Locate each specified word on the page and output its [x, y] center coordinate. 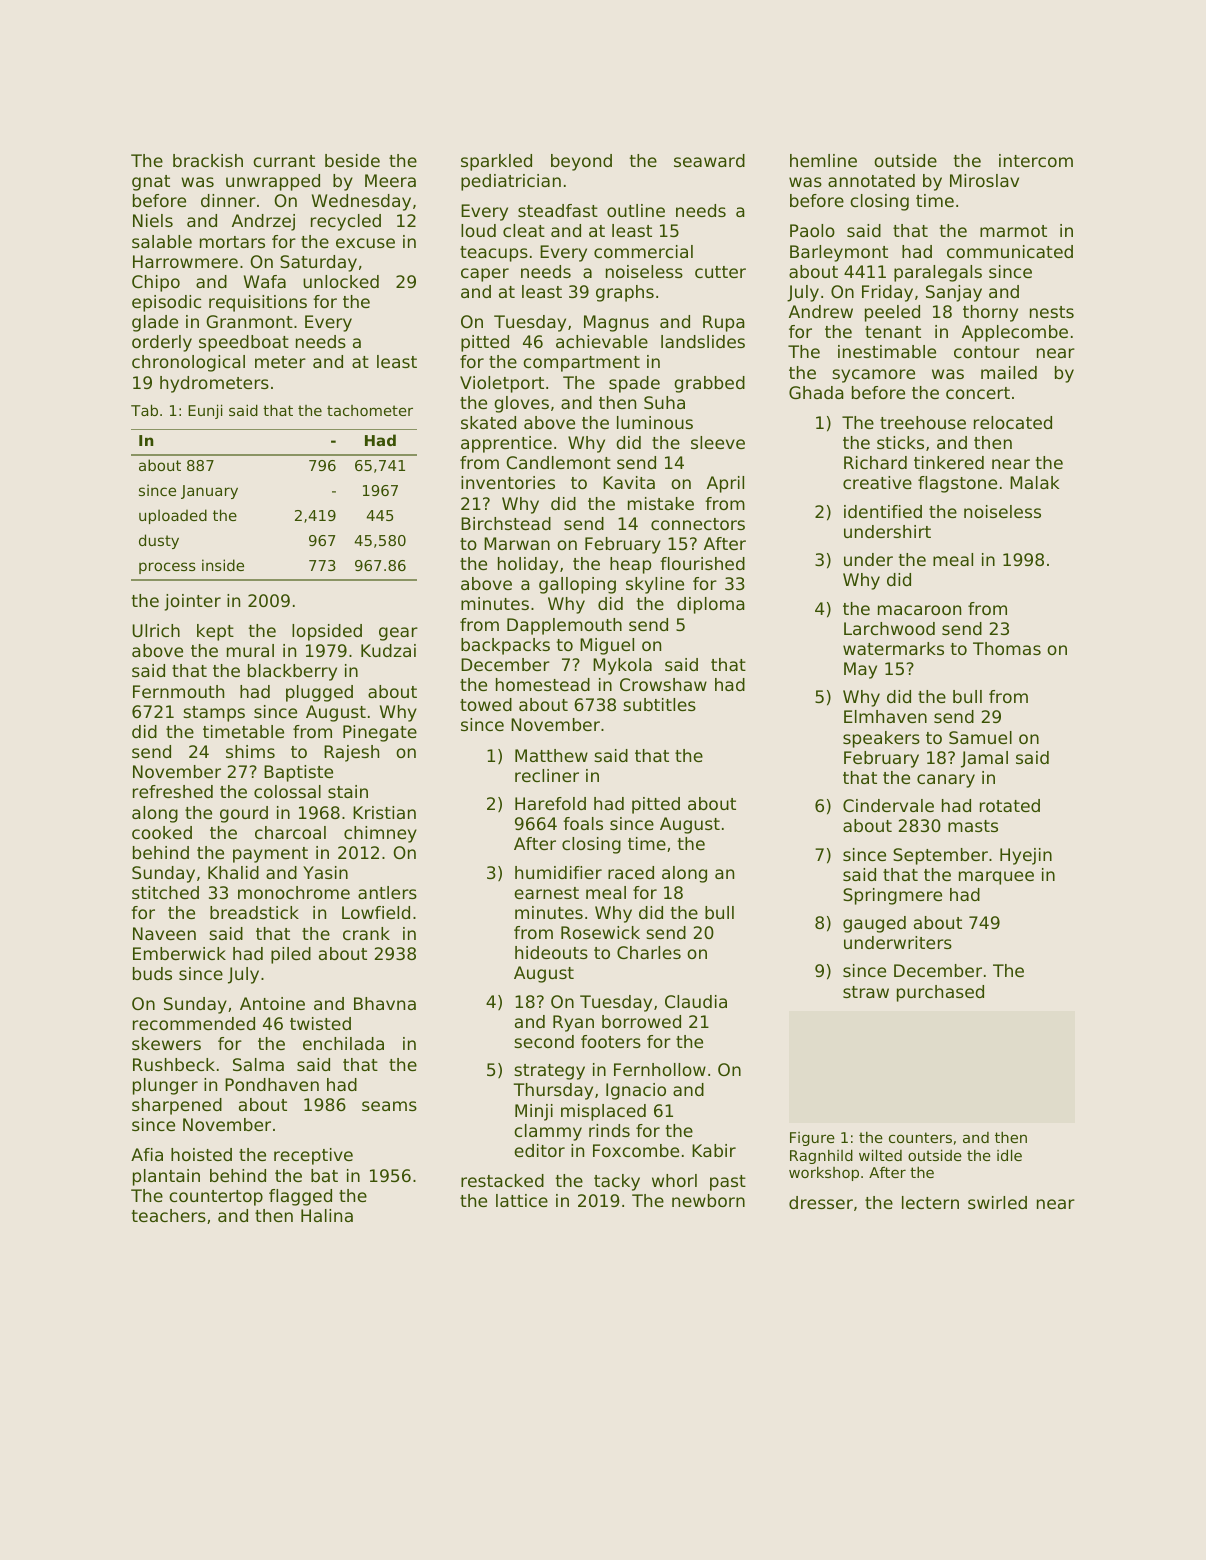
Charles [649, 952]
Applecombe [1015, 333]
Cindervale [888, 805]
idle [1009, 1155]
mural [250, 650]
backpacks [505, 646]
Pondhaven [272, 1084]
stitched [165, 892]
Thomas [1007, 648]
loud [478, 230]
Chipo [156, 283]
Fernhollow [660, 1069]
